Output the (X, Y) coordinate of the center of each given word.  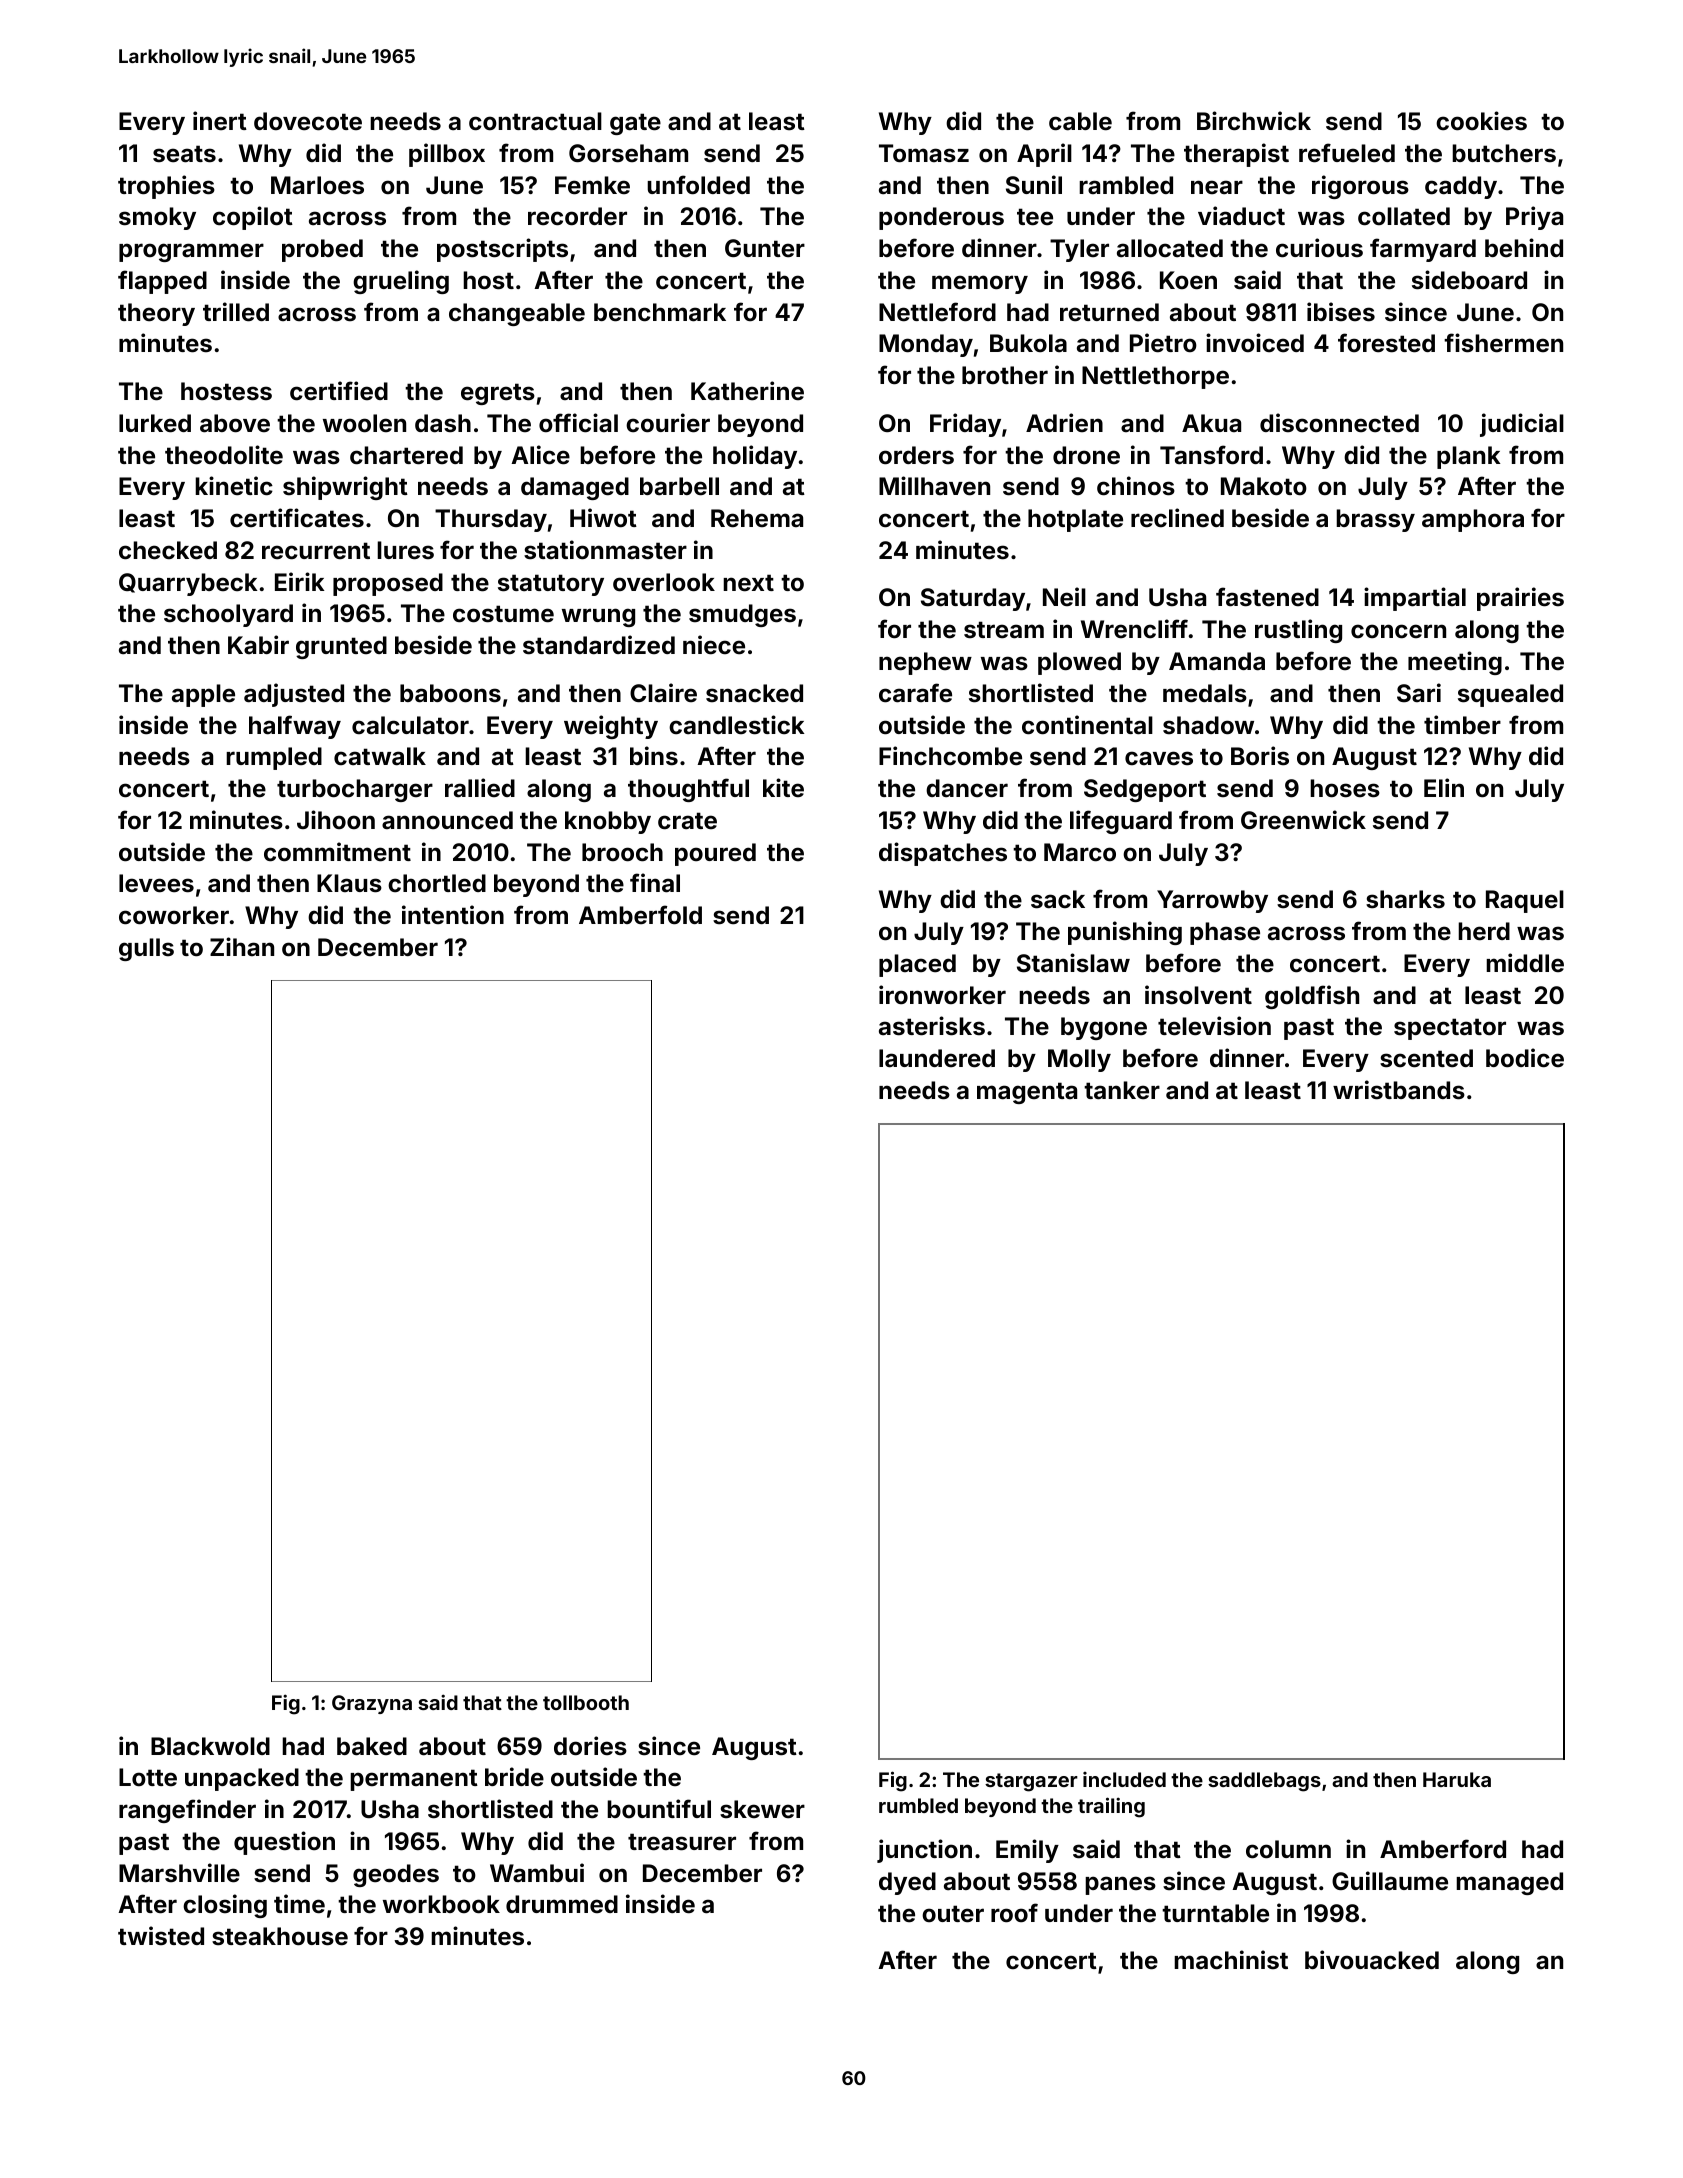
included (1124, 1779)
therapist (1236, 155)
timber (1462, 724)
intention (453, 915)
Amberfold (640, 915)
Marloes (317, 185)
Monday (926, 345)
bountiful (659, 1808)
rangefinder (187, 1811)
